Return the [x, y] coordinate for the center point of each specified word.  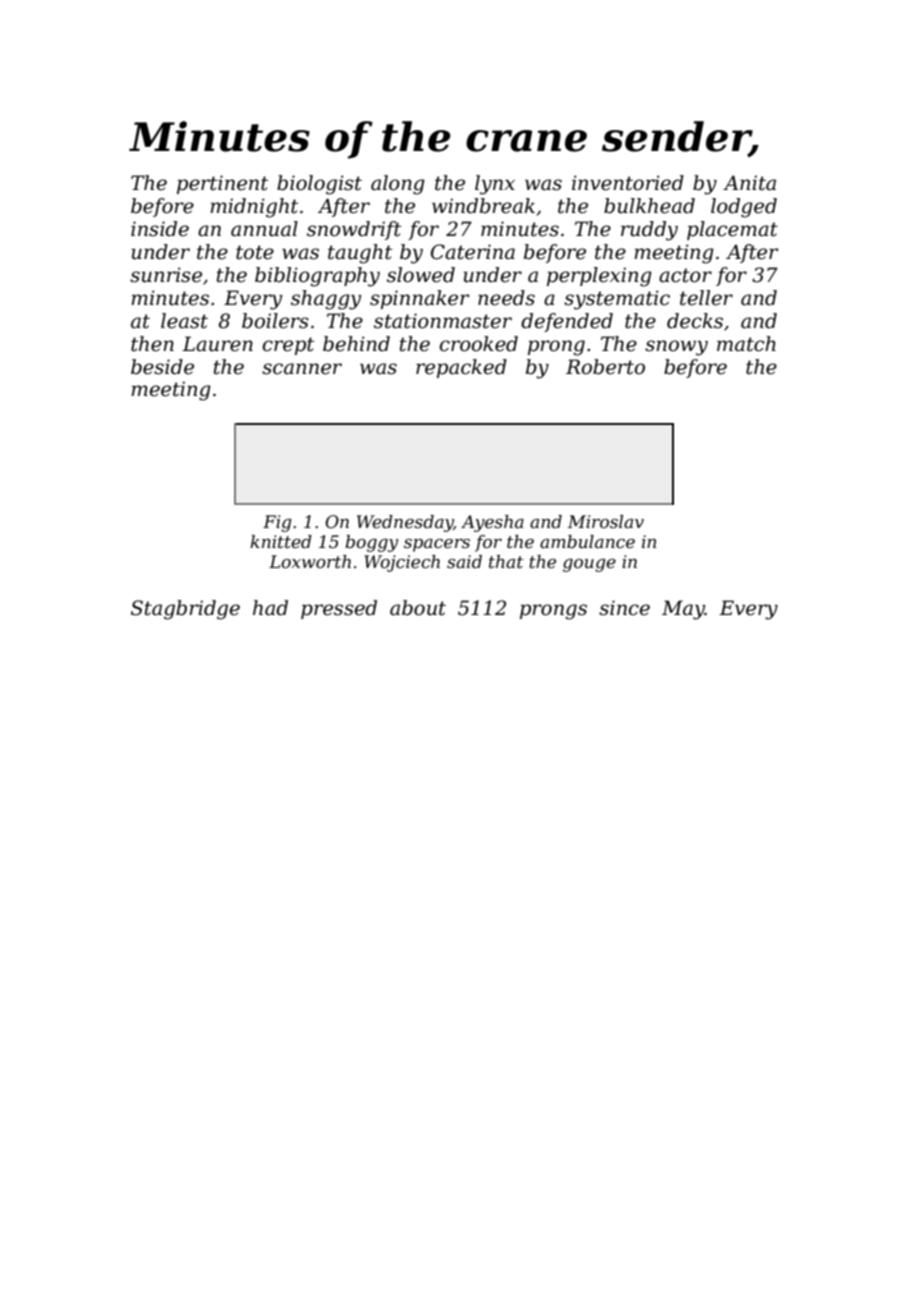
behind [356, 344]
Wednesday [405, 523]
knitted [281, 542]
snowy [676, 348]
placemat [732, 230]
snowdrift [354, 230]
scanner [302, 369]
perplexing [599, 277]
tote [255, 252]
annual [264, 229]
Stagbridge [185, 610]
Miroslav [606, 521]
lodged [744, 208]
